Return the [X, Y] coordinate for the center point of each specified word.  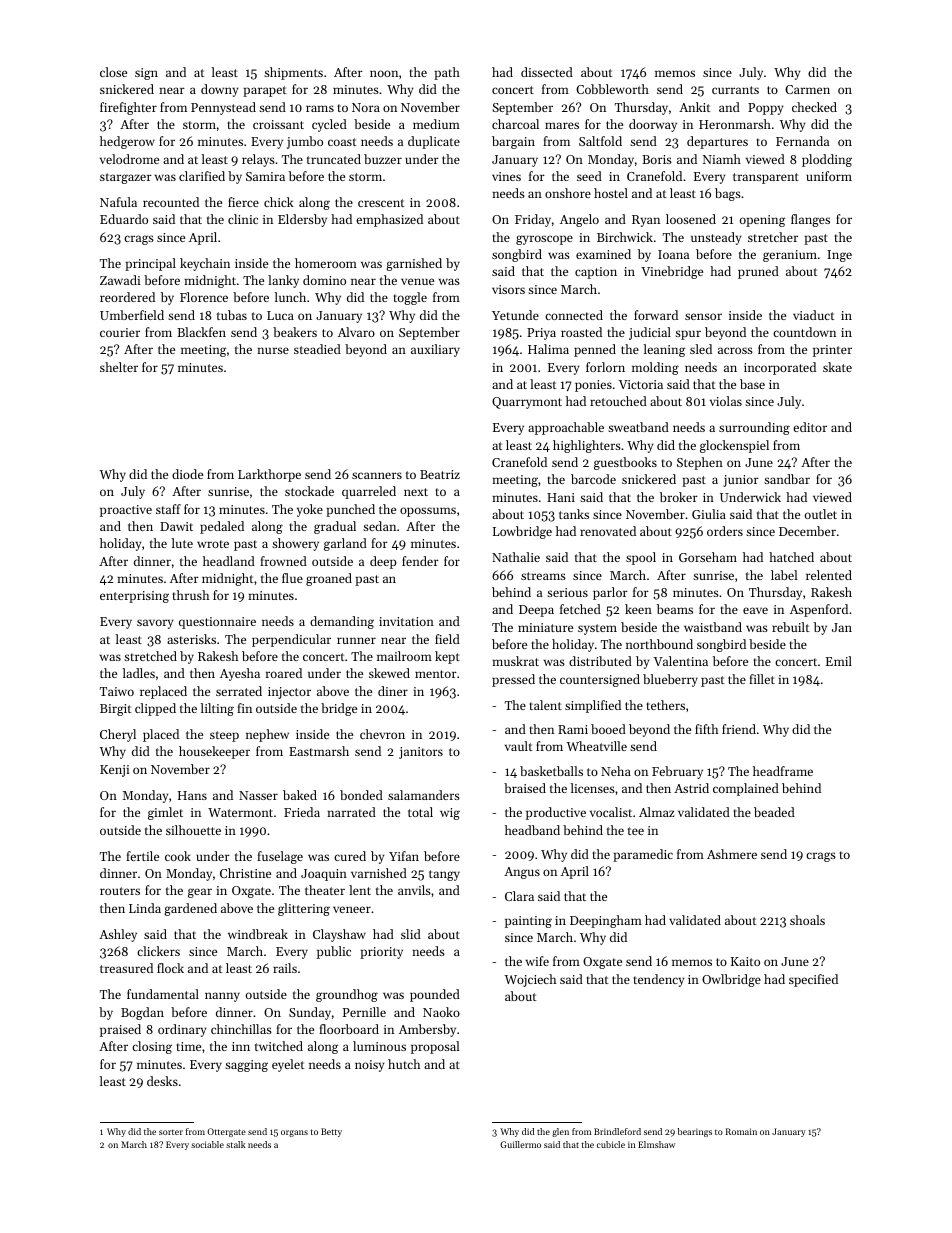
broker [679, 497]
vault [518, 746]
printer [832, 351]
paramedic [643, 855]
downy [219, 90]
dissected [547, 72]
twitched [279, 1046]
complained [746, 789]
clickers [158, 951]
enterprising [134, 597]
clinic [243, 219]
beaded [774, 812]
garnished [414, 264]
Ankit [694, 107]
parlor [610, 593]
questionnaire [217, 623]
